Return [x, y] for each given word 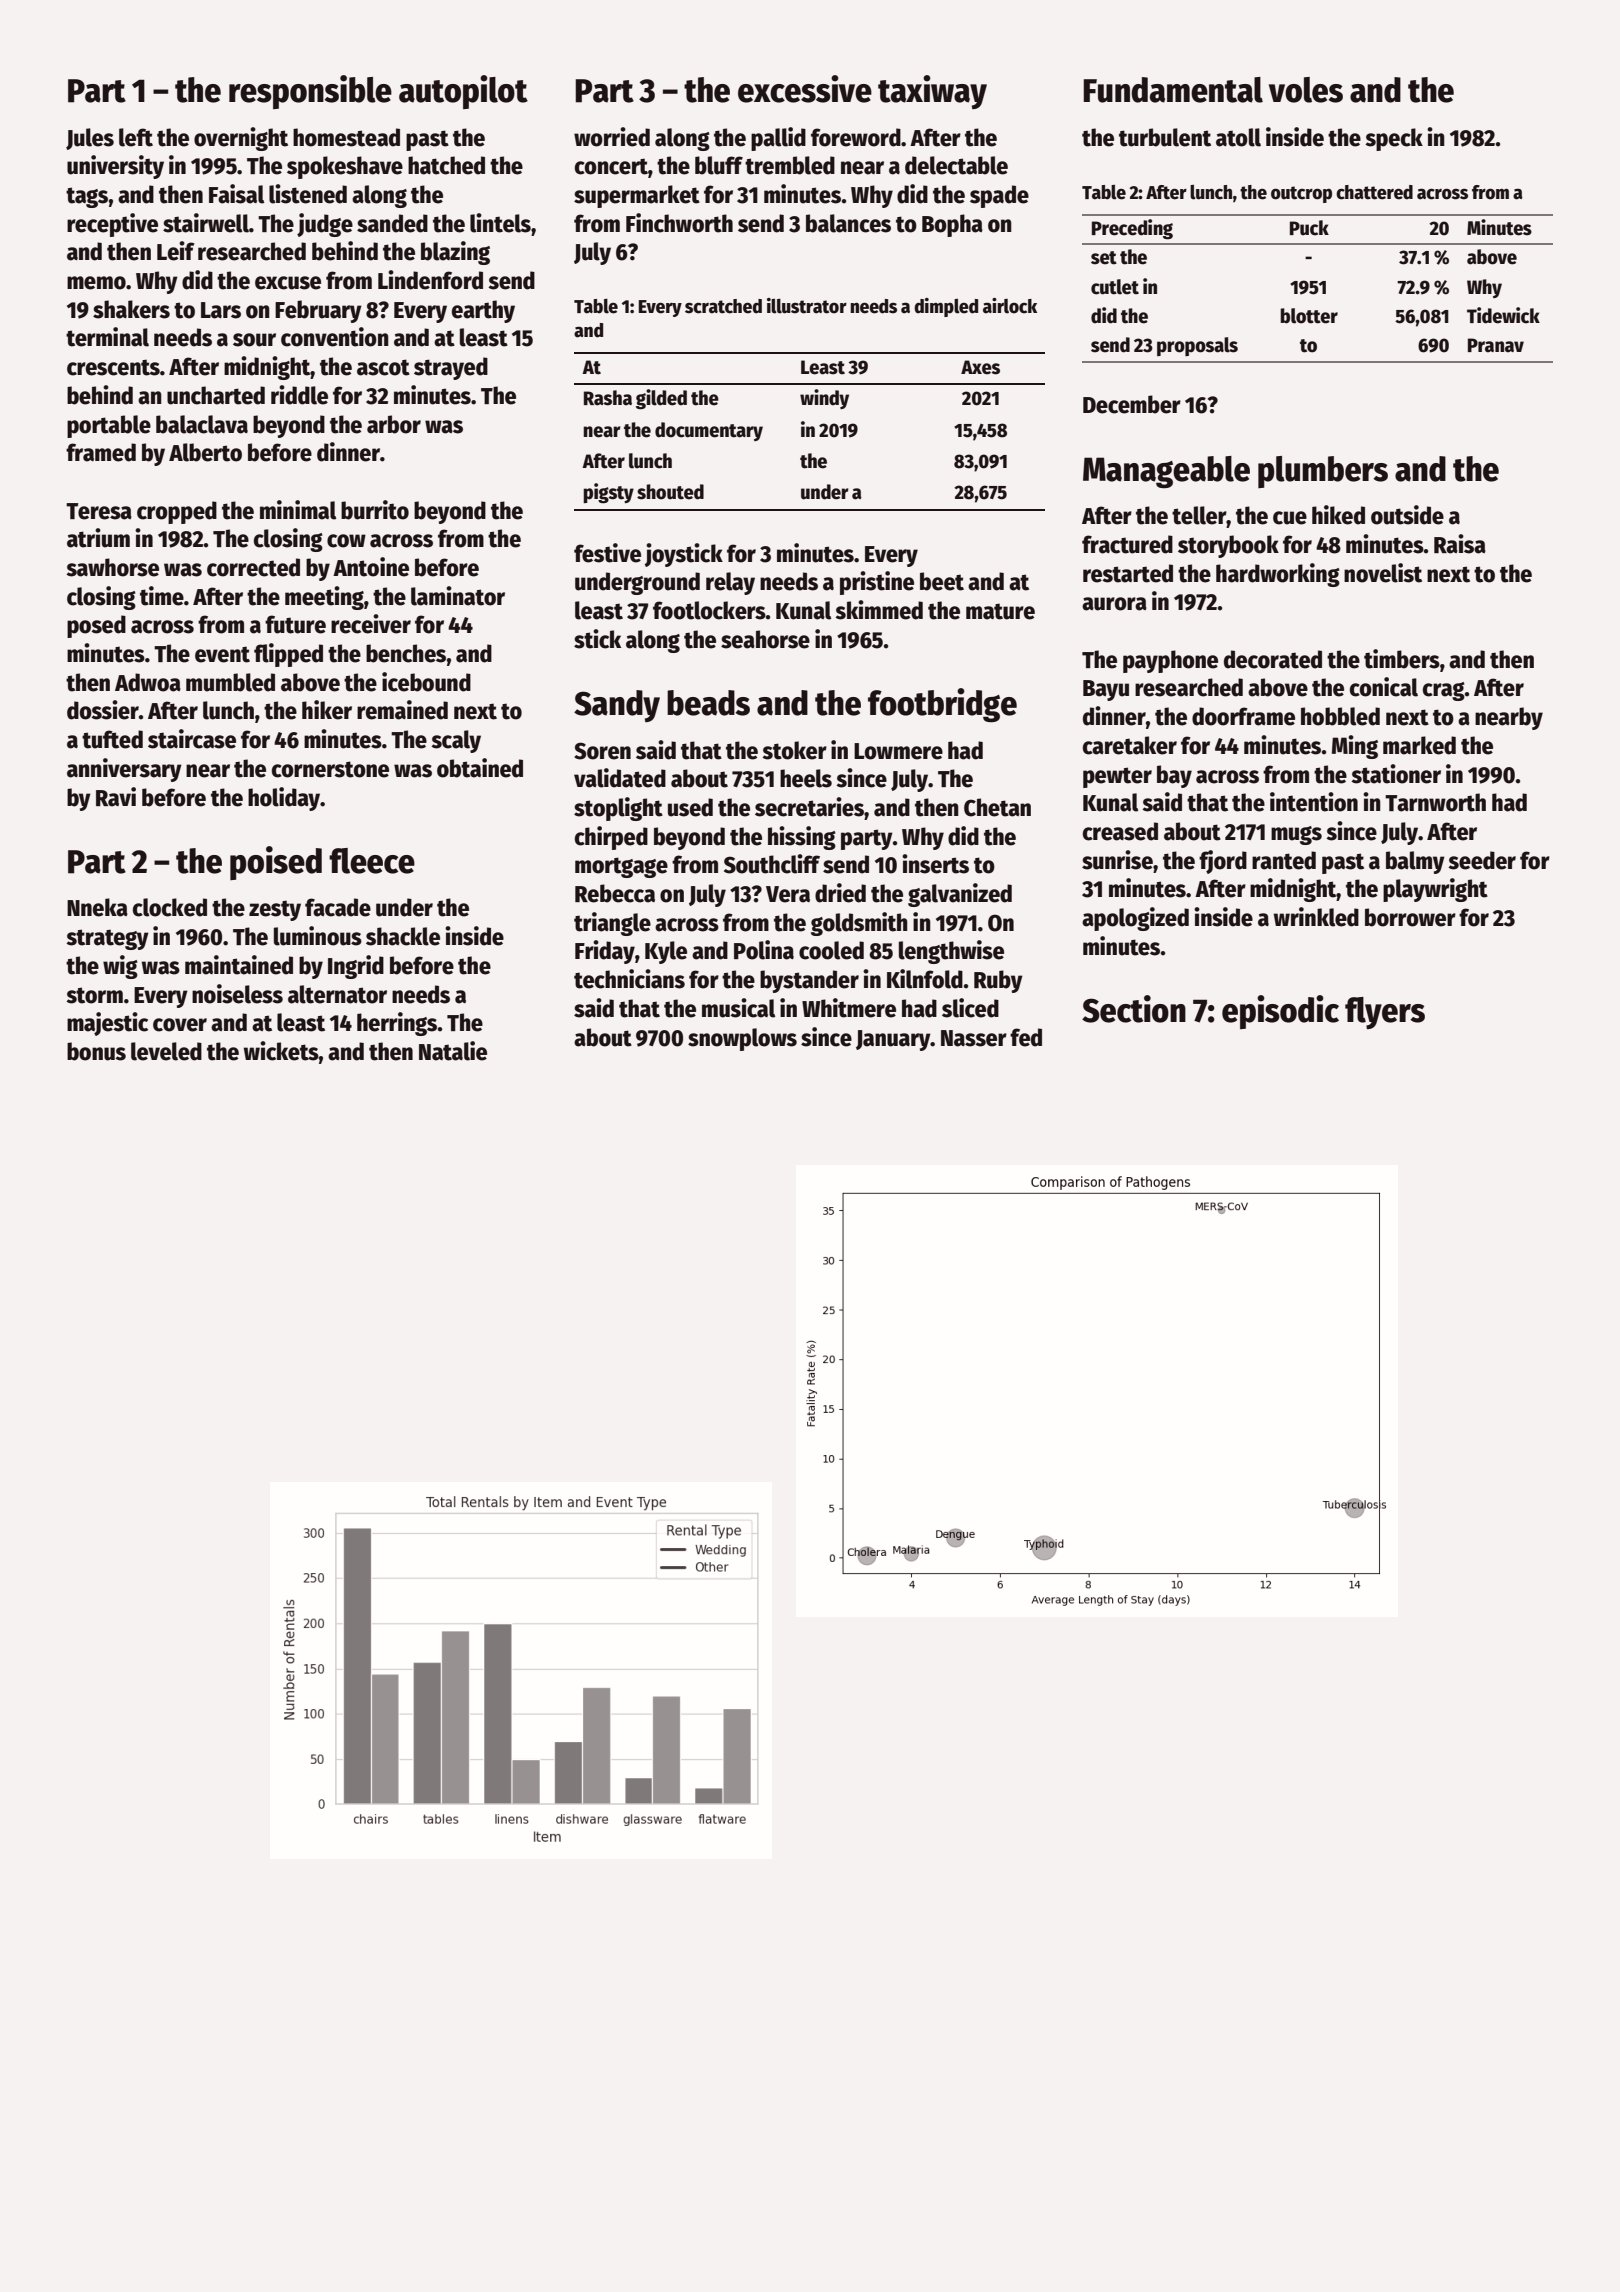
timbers [1402, 659]
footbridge [942, 705]
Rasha [608, 398]
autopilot [463, 92]
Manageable [1166, 472]
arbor [394, 424]
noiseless [237, 994]
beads [708, 703]
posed [96, 626]
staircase [192, 739]
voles [1306, 90]
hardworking [1278, 575]
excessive [805, 89]
